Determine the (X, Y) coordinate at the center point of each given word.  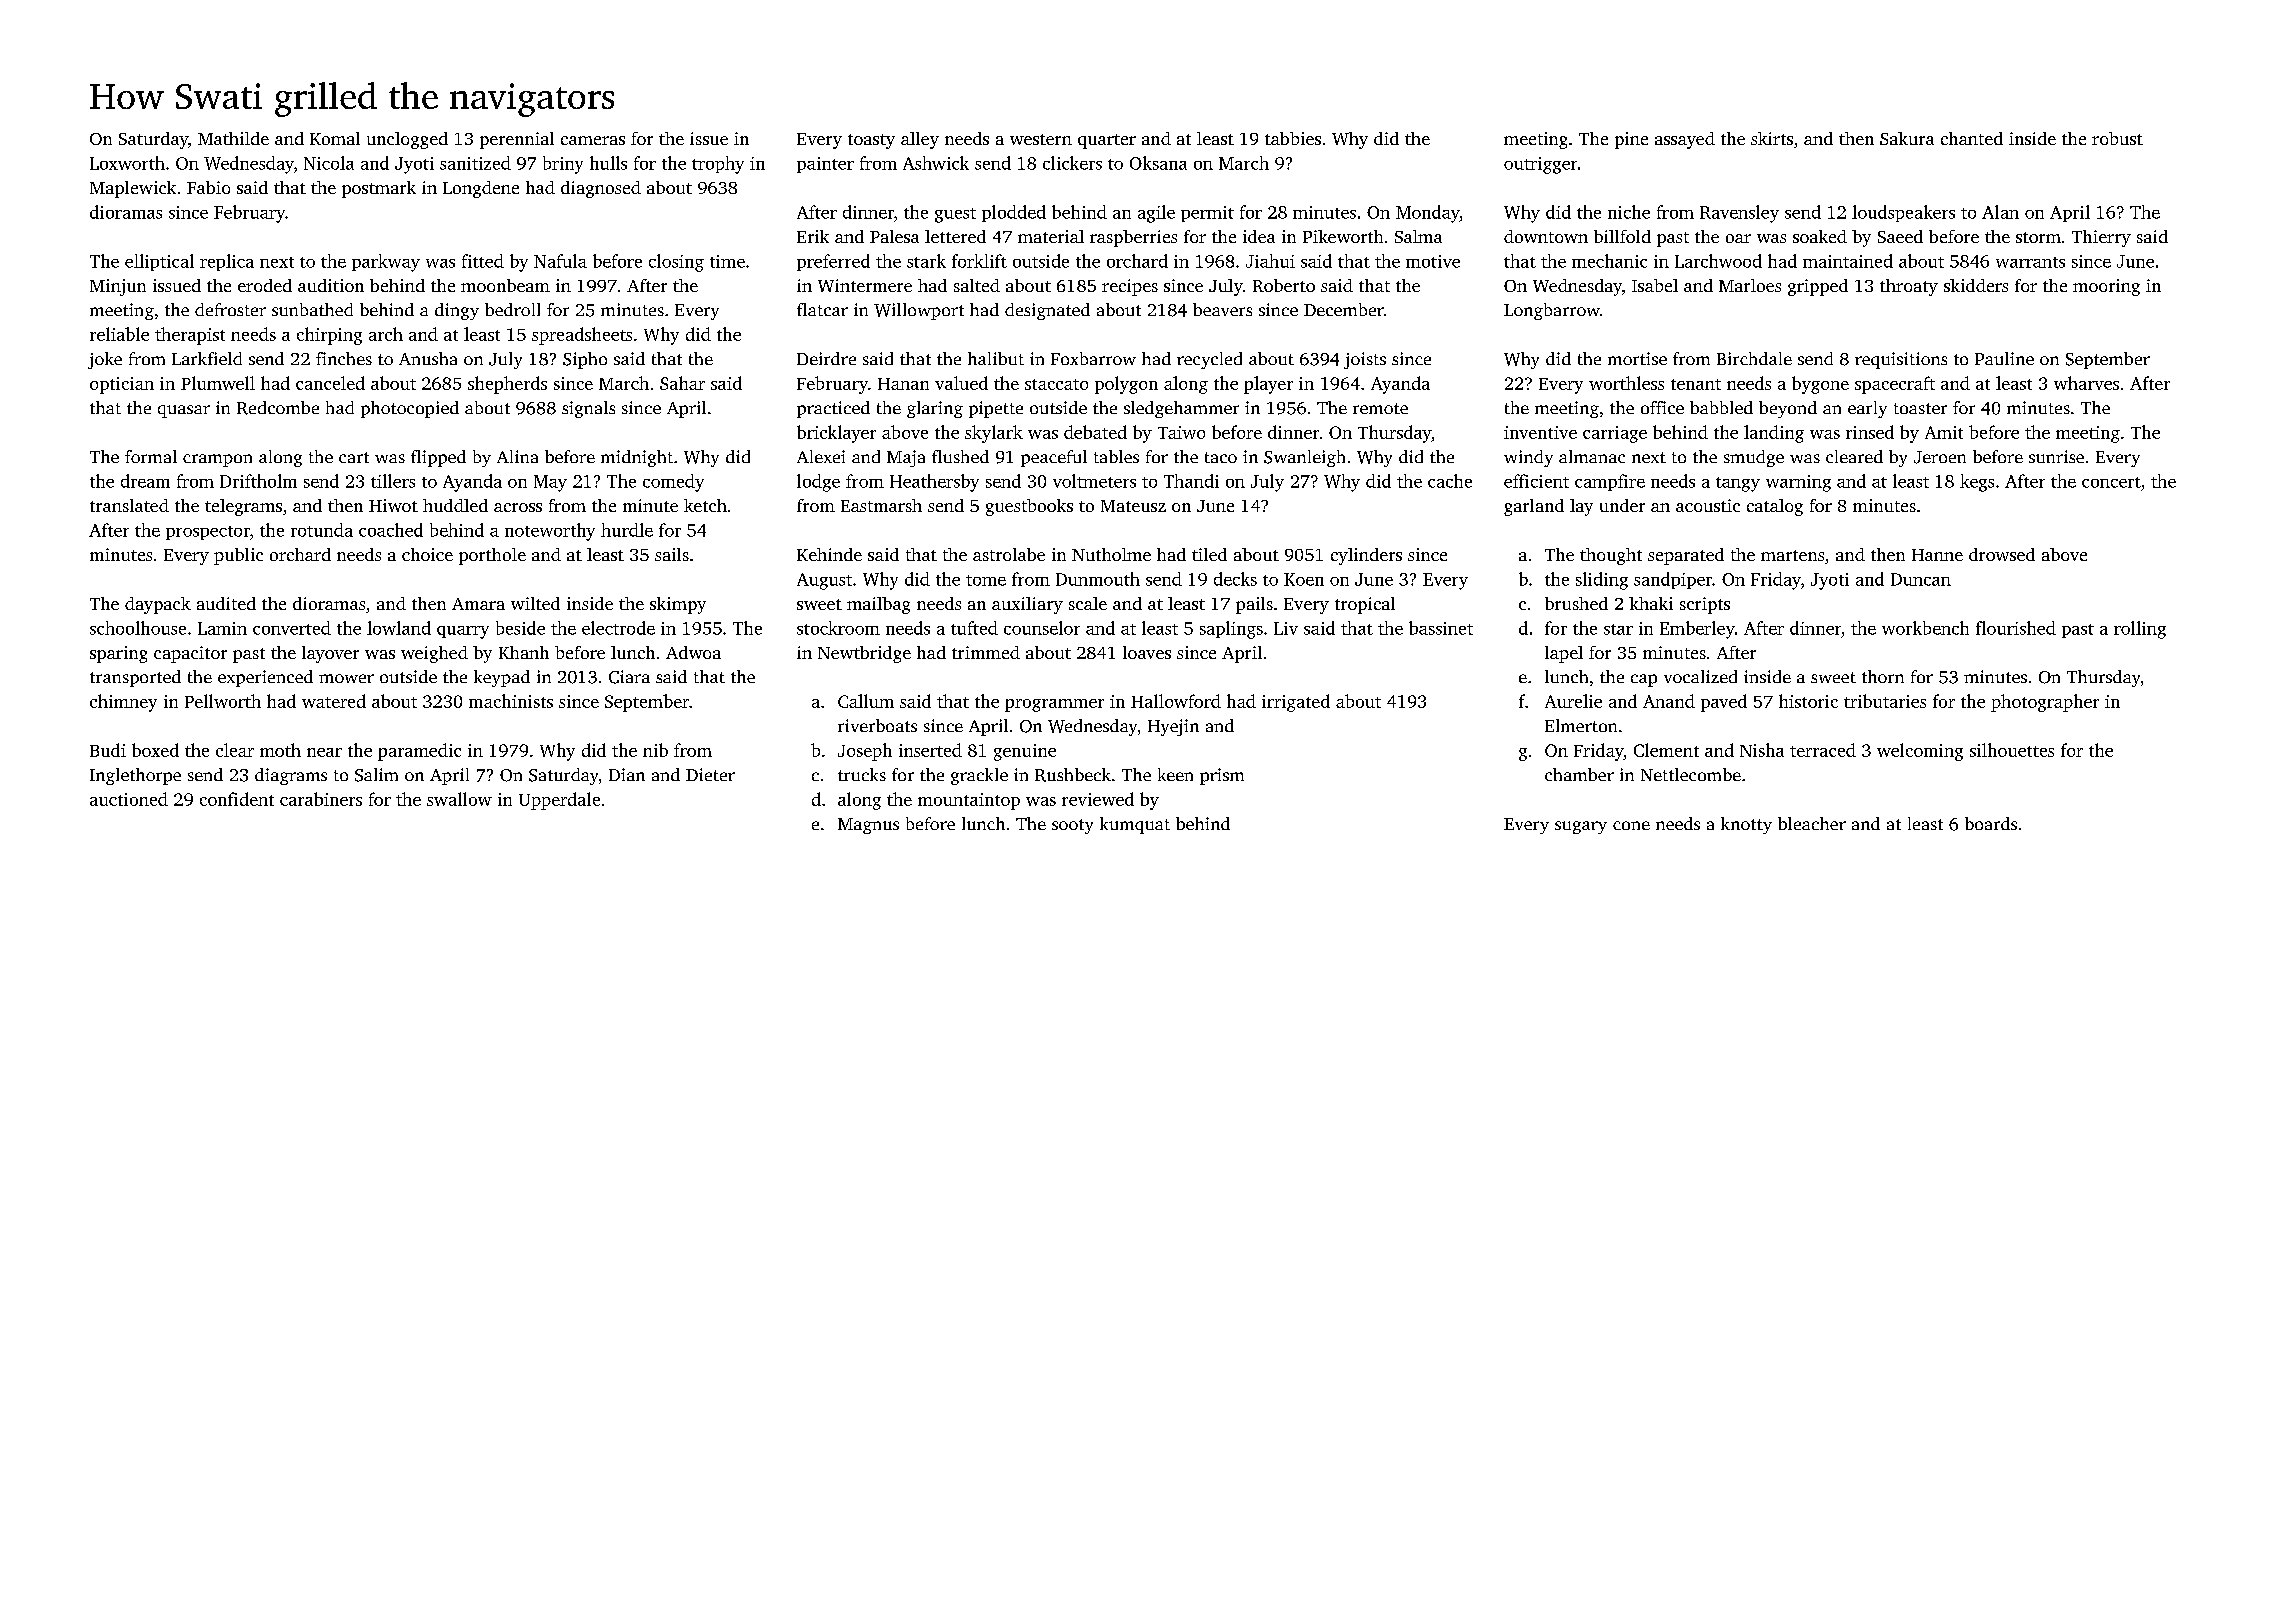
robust (2117, 138)
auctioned (129, 799)
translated (129, 505)
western (1041, 139)
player (1268, 385)
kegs (1977, 483)
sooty (1072, 826)
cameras (593, 140)
